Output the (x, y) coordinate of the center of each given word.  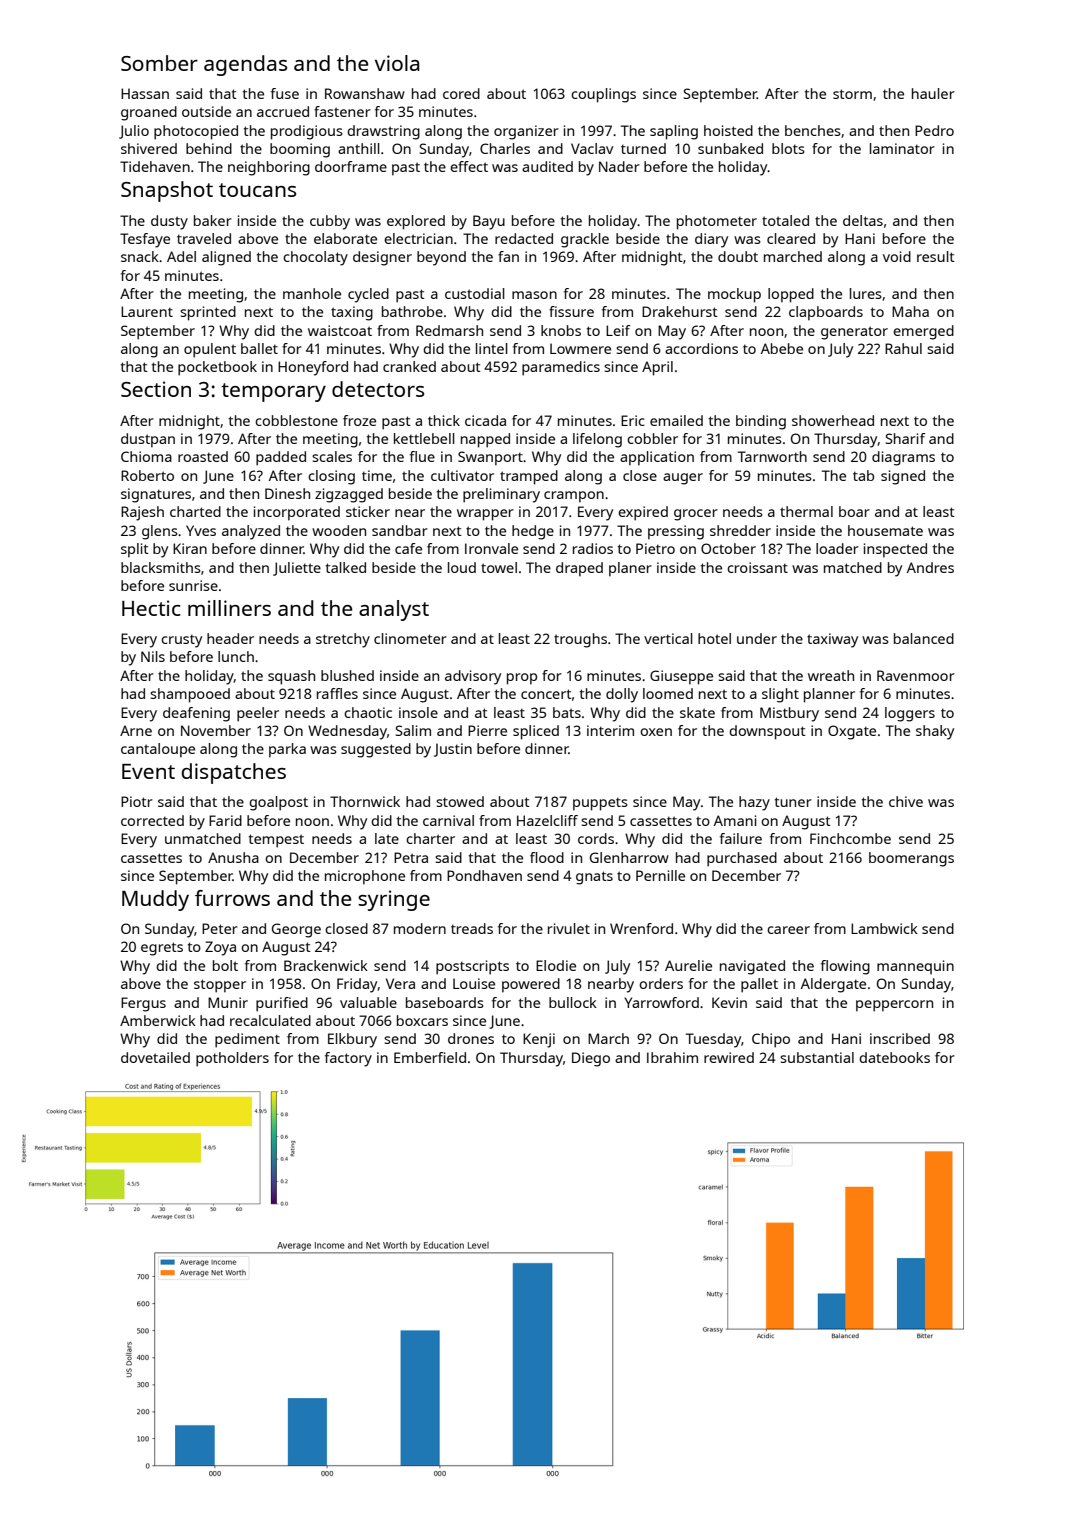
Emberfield (430, 1057)
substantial (817, 1057)
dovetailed (155, 1057)
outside (206, 111)
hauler (933, 93)
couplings (603, 95)
